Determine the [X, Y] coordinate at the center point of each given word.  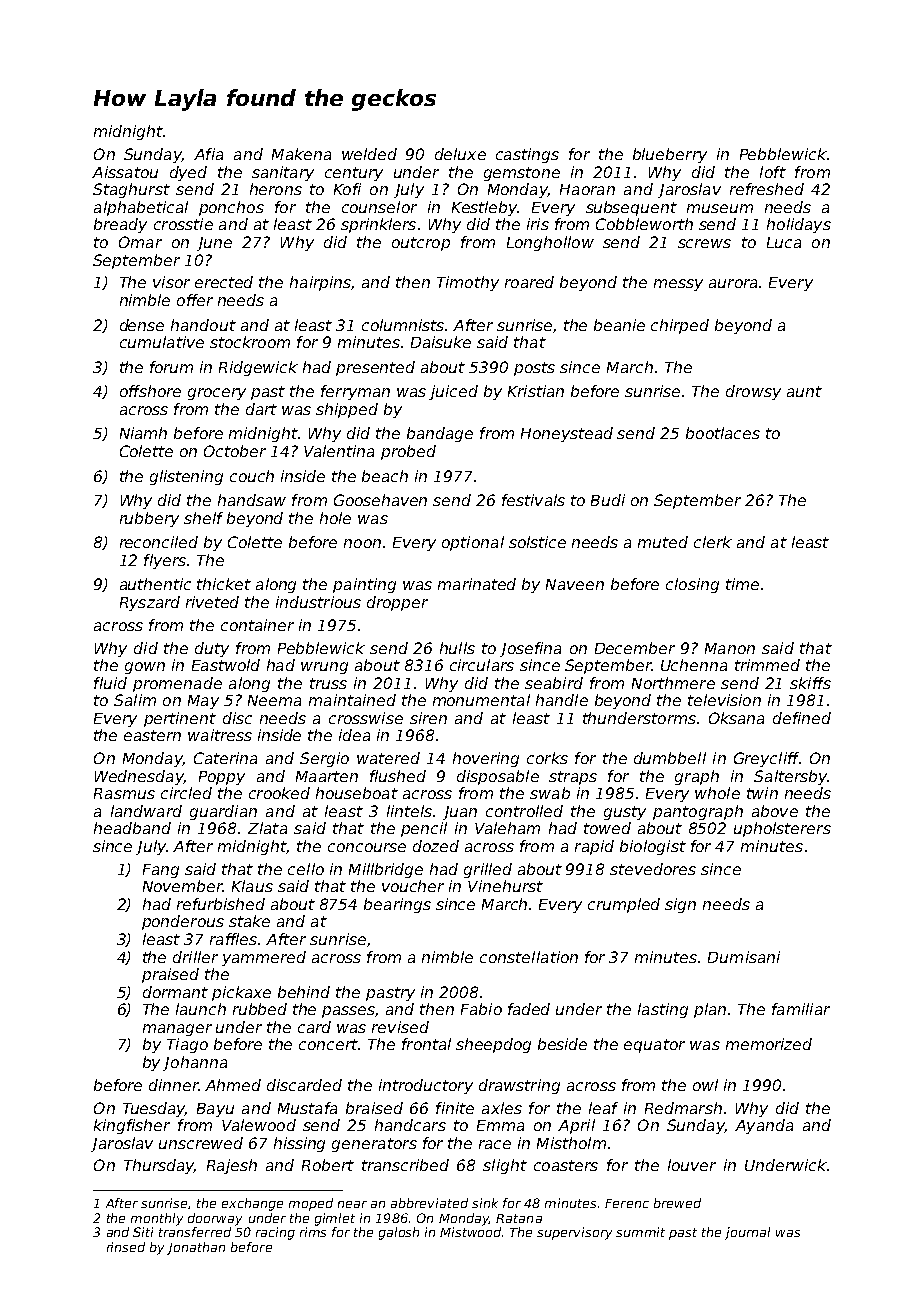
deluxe [460, 154]
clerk [713, 542]
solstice [537, 542]
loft [773, 172]
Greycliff [766, 759]
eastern [152, 735]
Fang [161, 871]
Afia [208, 154]
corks [547, 758]
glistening [186, 477]
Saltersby [790, 777]
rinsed [126, 1247]
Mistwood [470, 1232]
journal [747, 1233]
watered [388, 758]
